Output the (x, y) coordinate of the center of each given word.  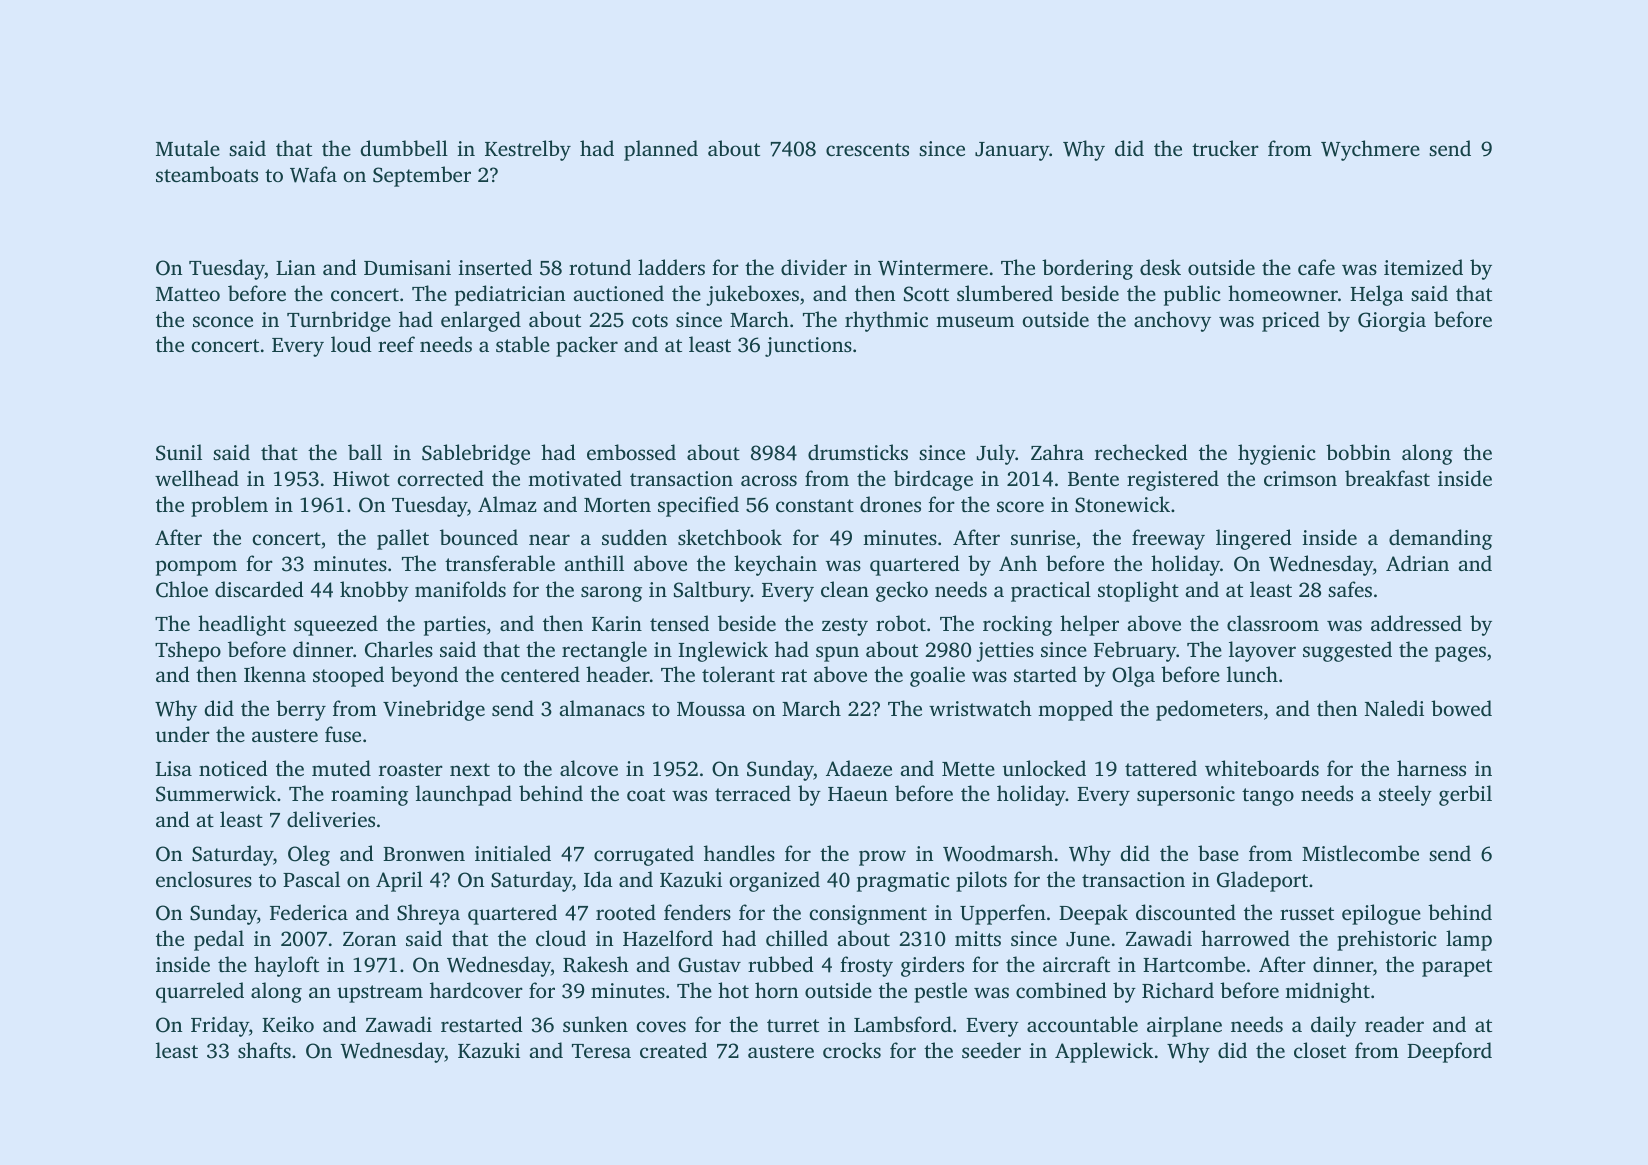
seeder (991, 1050)
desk (1160, 267)
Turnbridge (339, 321)
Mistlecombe (1360, 853)
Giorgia (1392, 322)
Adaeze (859, 768)
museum (975, 321)
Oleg (309, 855)
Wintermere (933, 268)
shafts (264, 1050)
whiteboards (1262, 768)
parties (455, 626)
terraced (753, 793)
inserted (495, 267)
